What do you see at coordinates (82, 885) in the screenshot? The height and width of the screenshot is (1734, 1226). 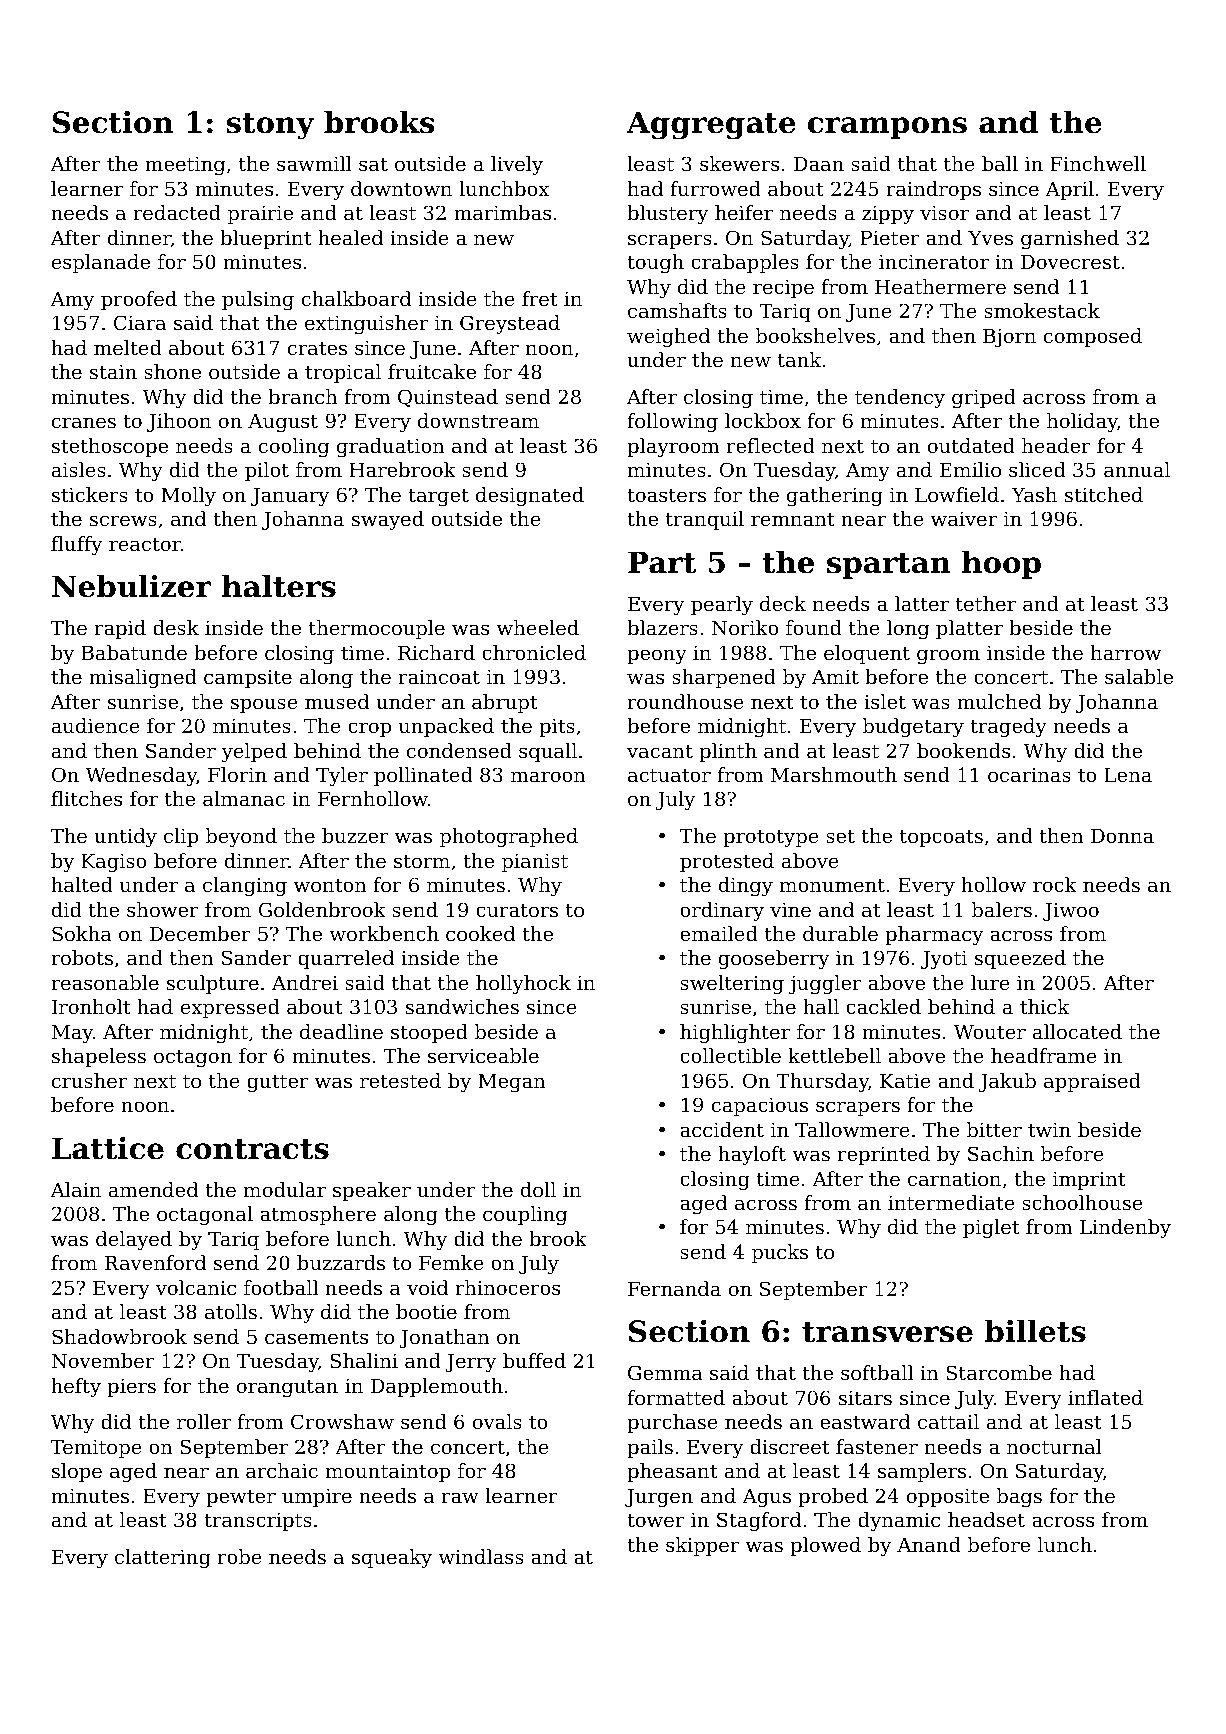 I see `halted` at bounding box center [82, 885].
